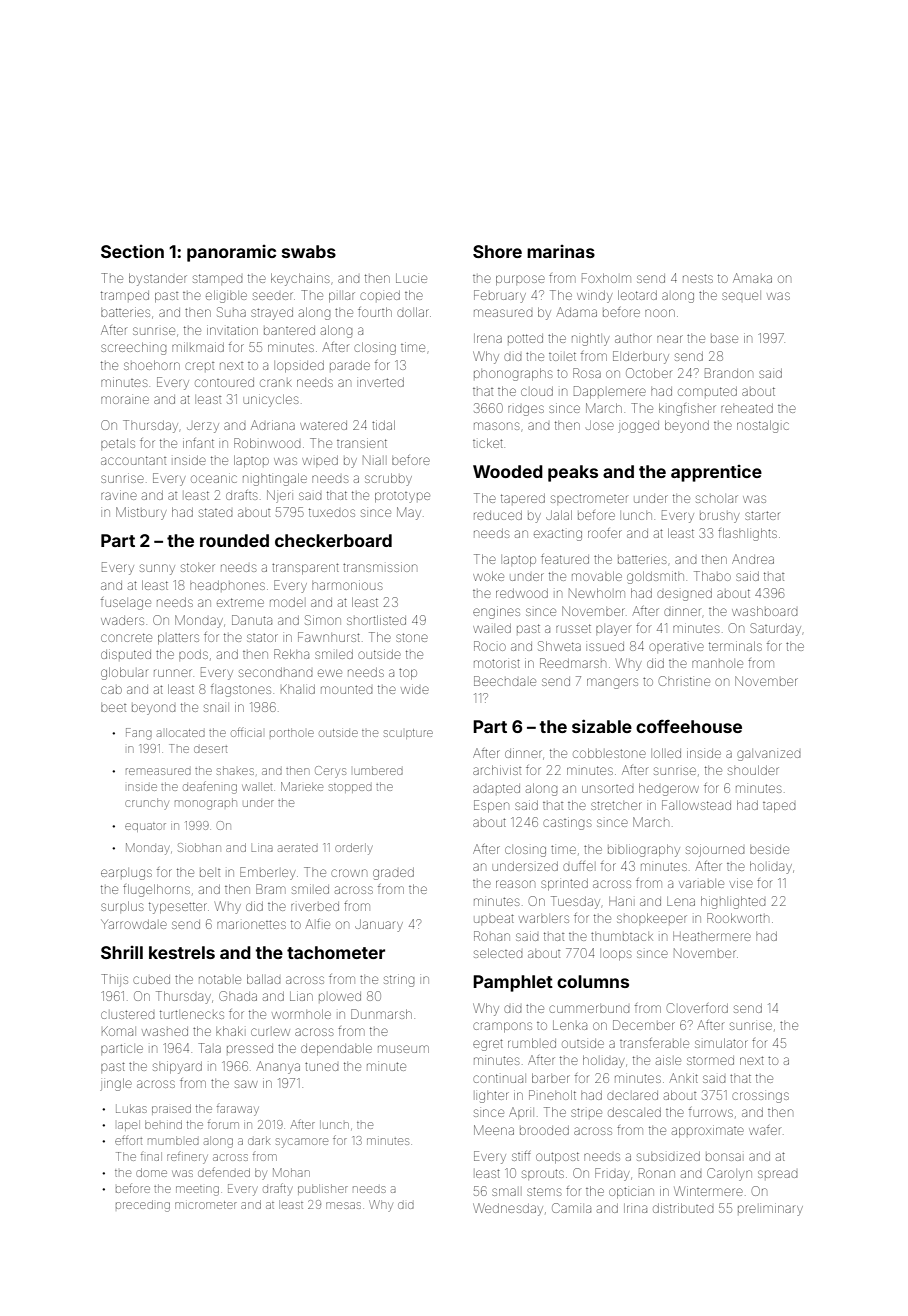  What do you see at coordinates (697, 1008) in the screenshot?
I see `Cloverford` at bounding box center [697, 1008].
